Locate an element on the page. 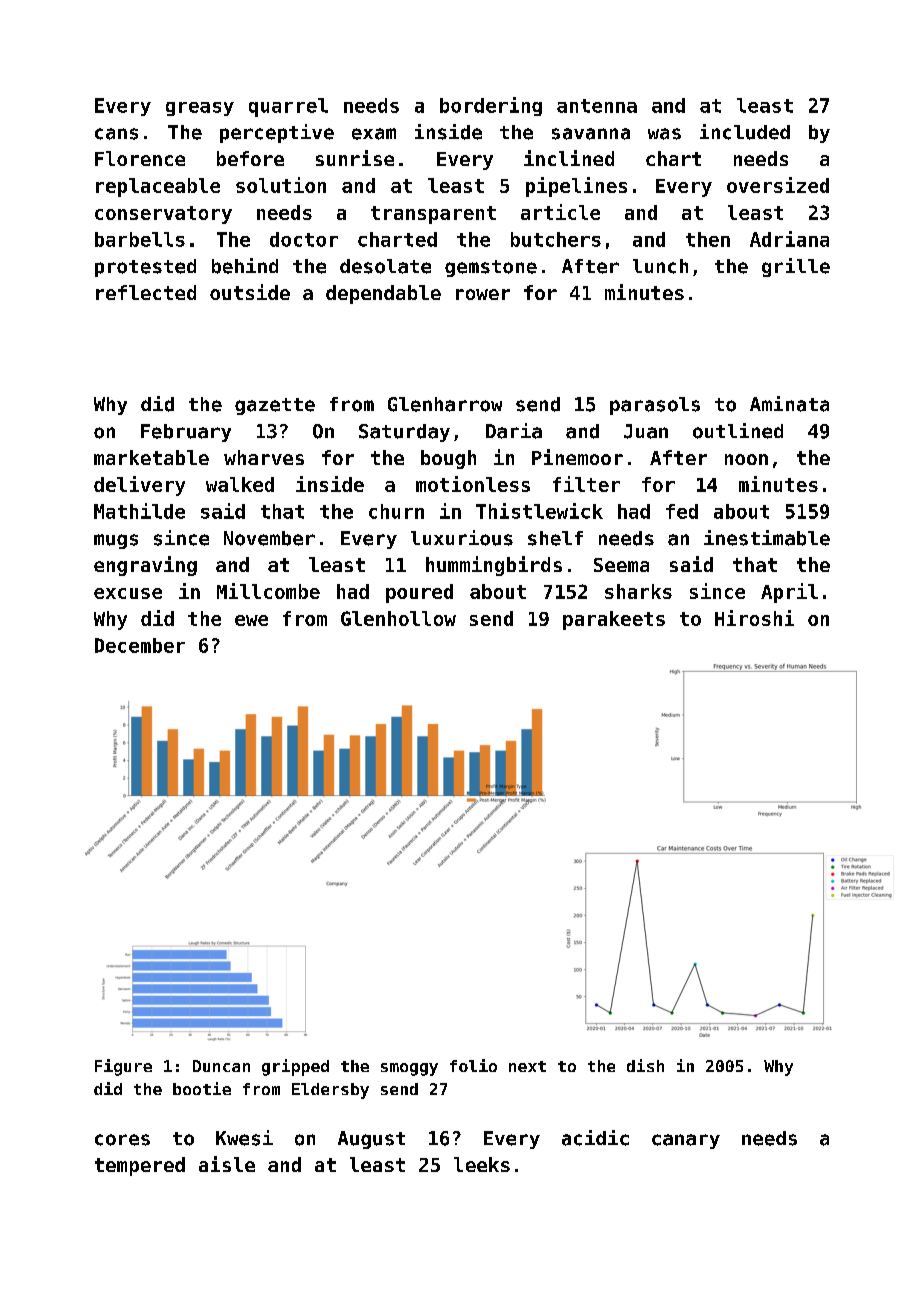 Image resolution: width=924 pixels, height=1311 pixels. protested is located at coordinates (145, 268).
